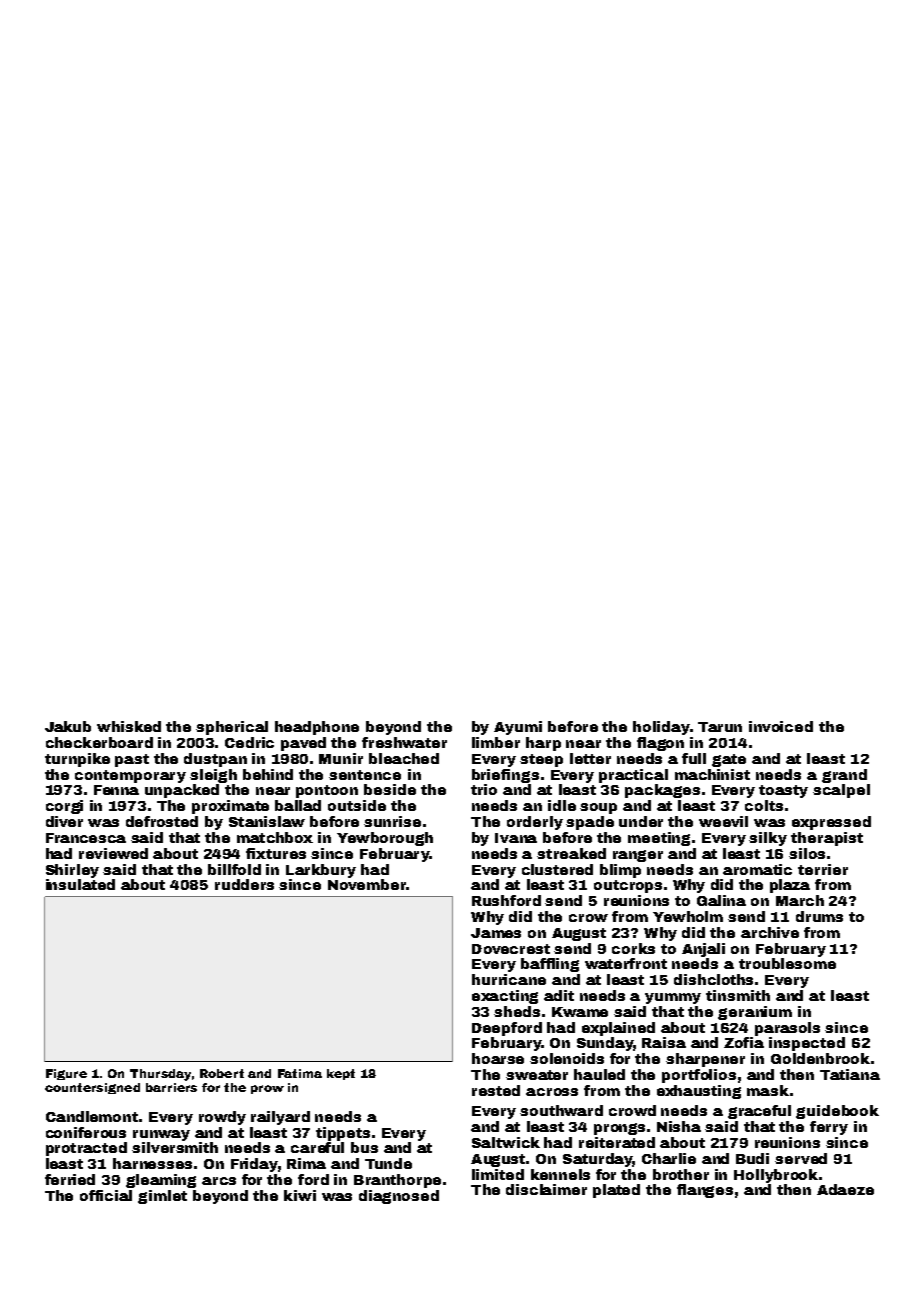 The width and height of the page is (924, 1308). Describe the element at coordinates (518, 728) in the page. I see `Ayumi` at that location.
